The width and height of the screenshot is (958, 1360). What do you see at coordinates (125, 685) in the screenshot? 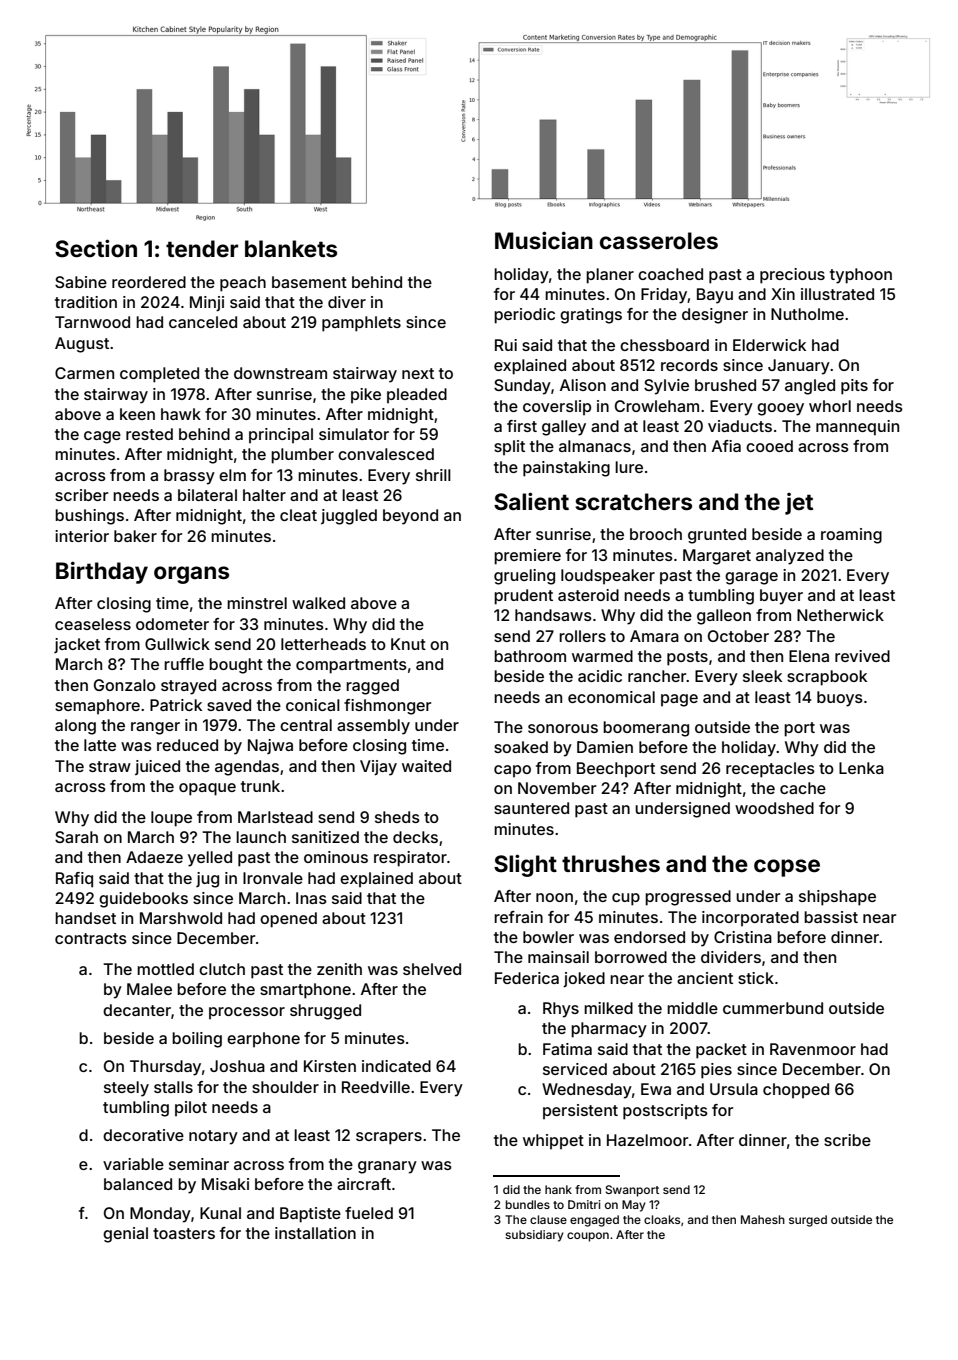
I see `Gonzalo` at bounding box center [125, 685].
